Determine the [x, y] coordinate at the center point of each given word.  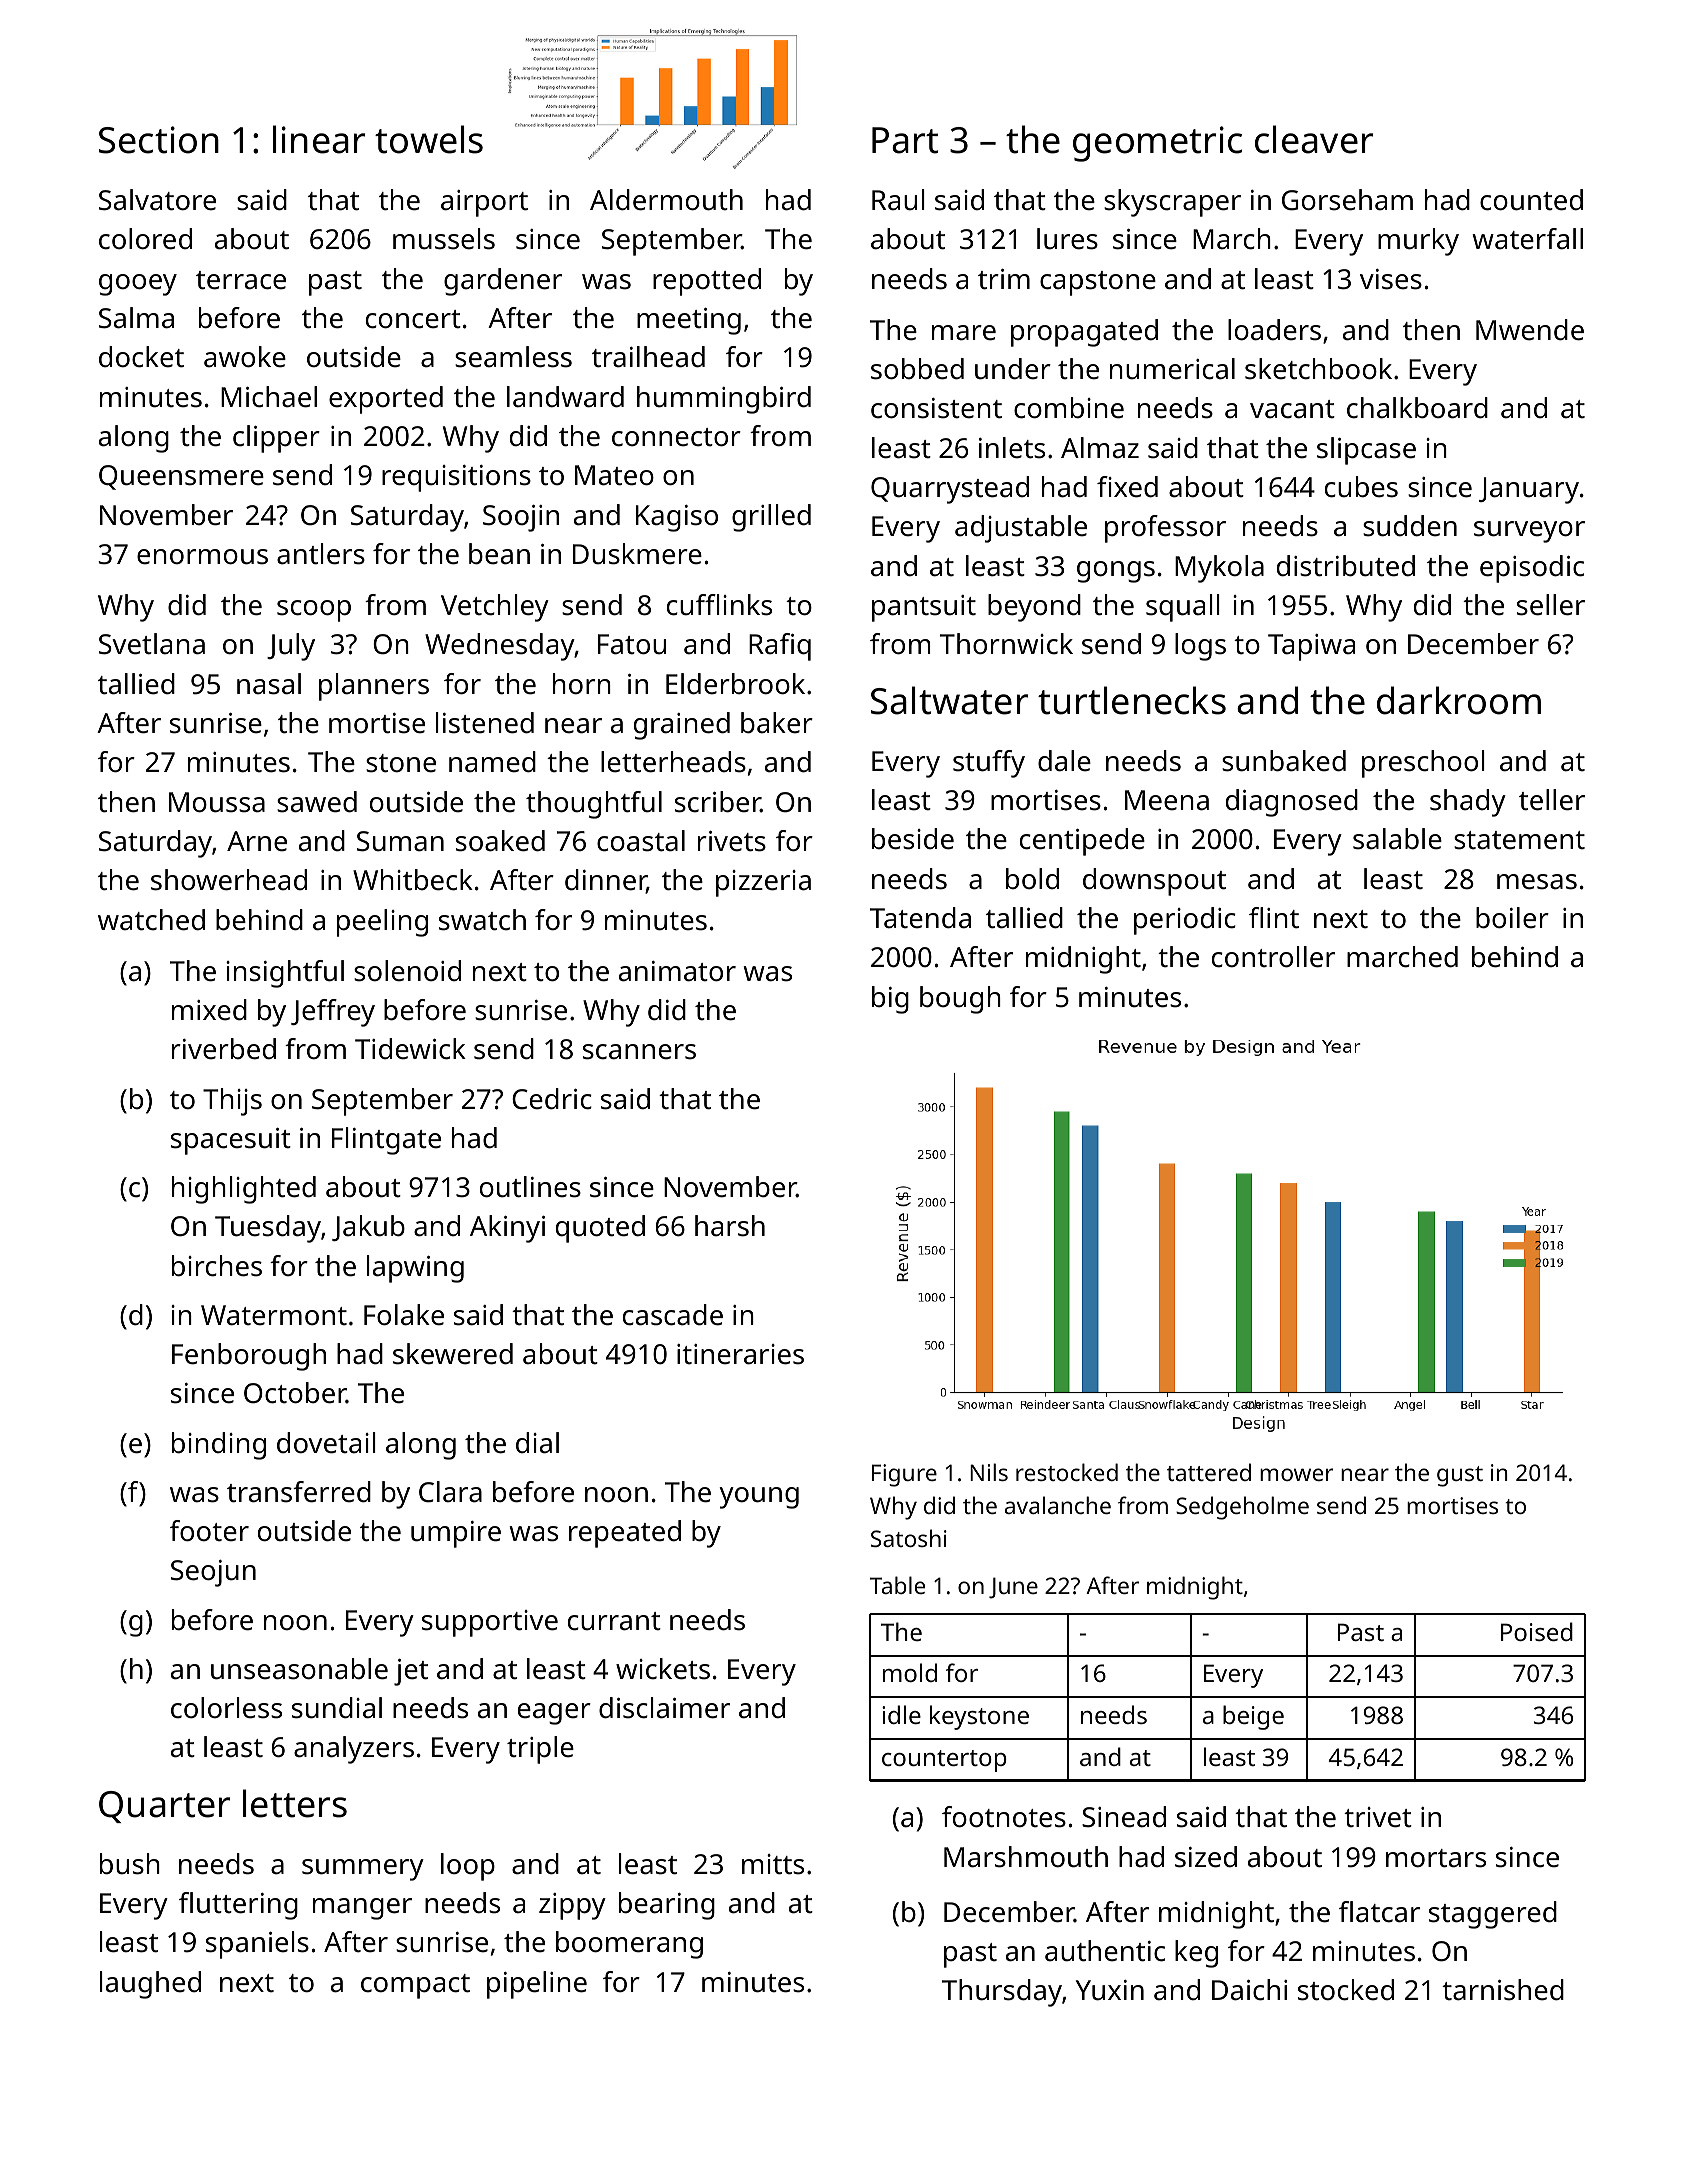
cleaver [1314, 139]
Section [159, 140]
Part [905, 140]
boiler [1512, 918]
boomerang [629, 1945]
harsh [730, 1226]
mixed [209, 1010]
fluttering [238, 1906]
